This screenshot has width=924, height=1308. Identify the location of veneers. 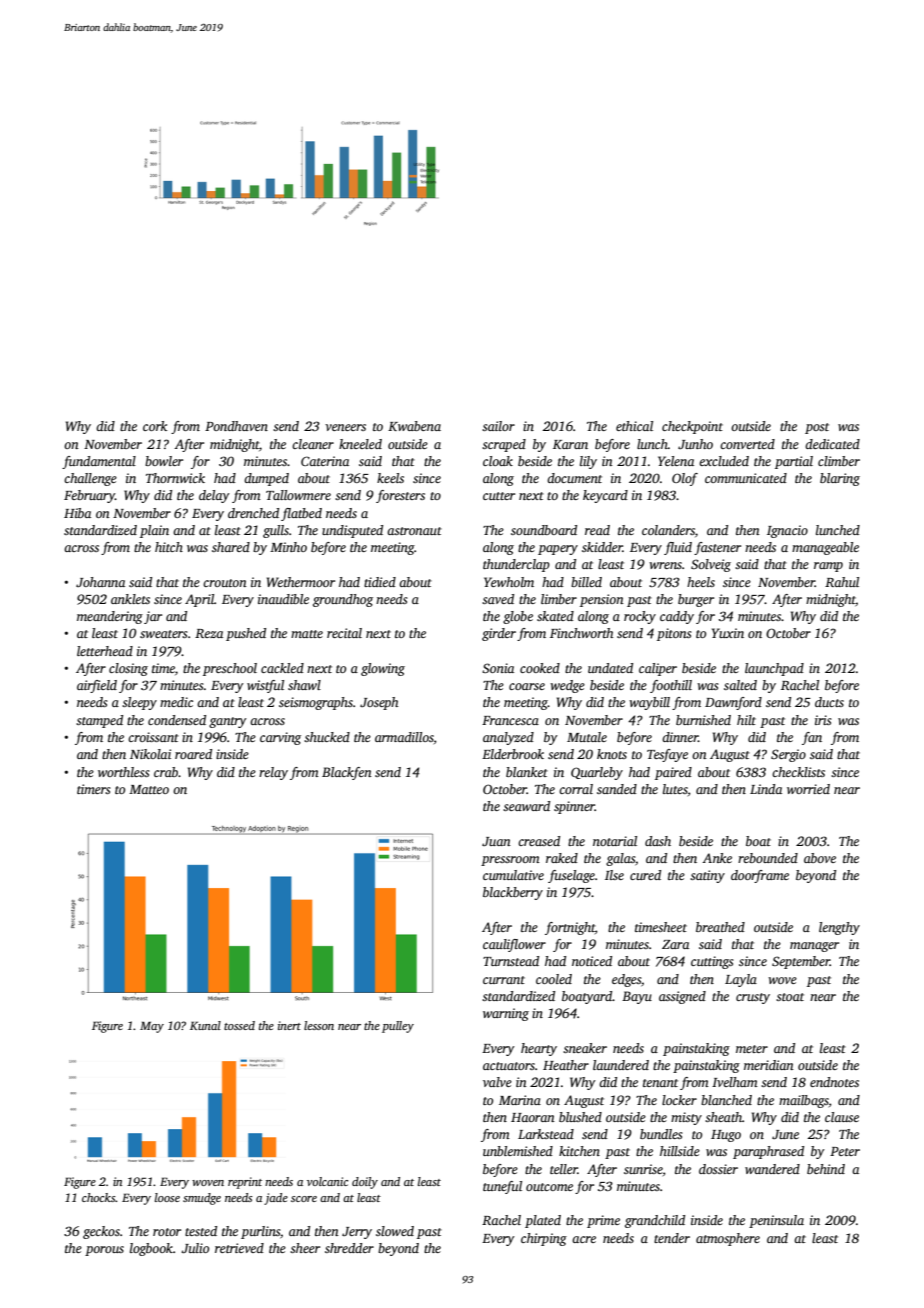
(345, 427).
